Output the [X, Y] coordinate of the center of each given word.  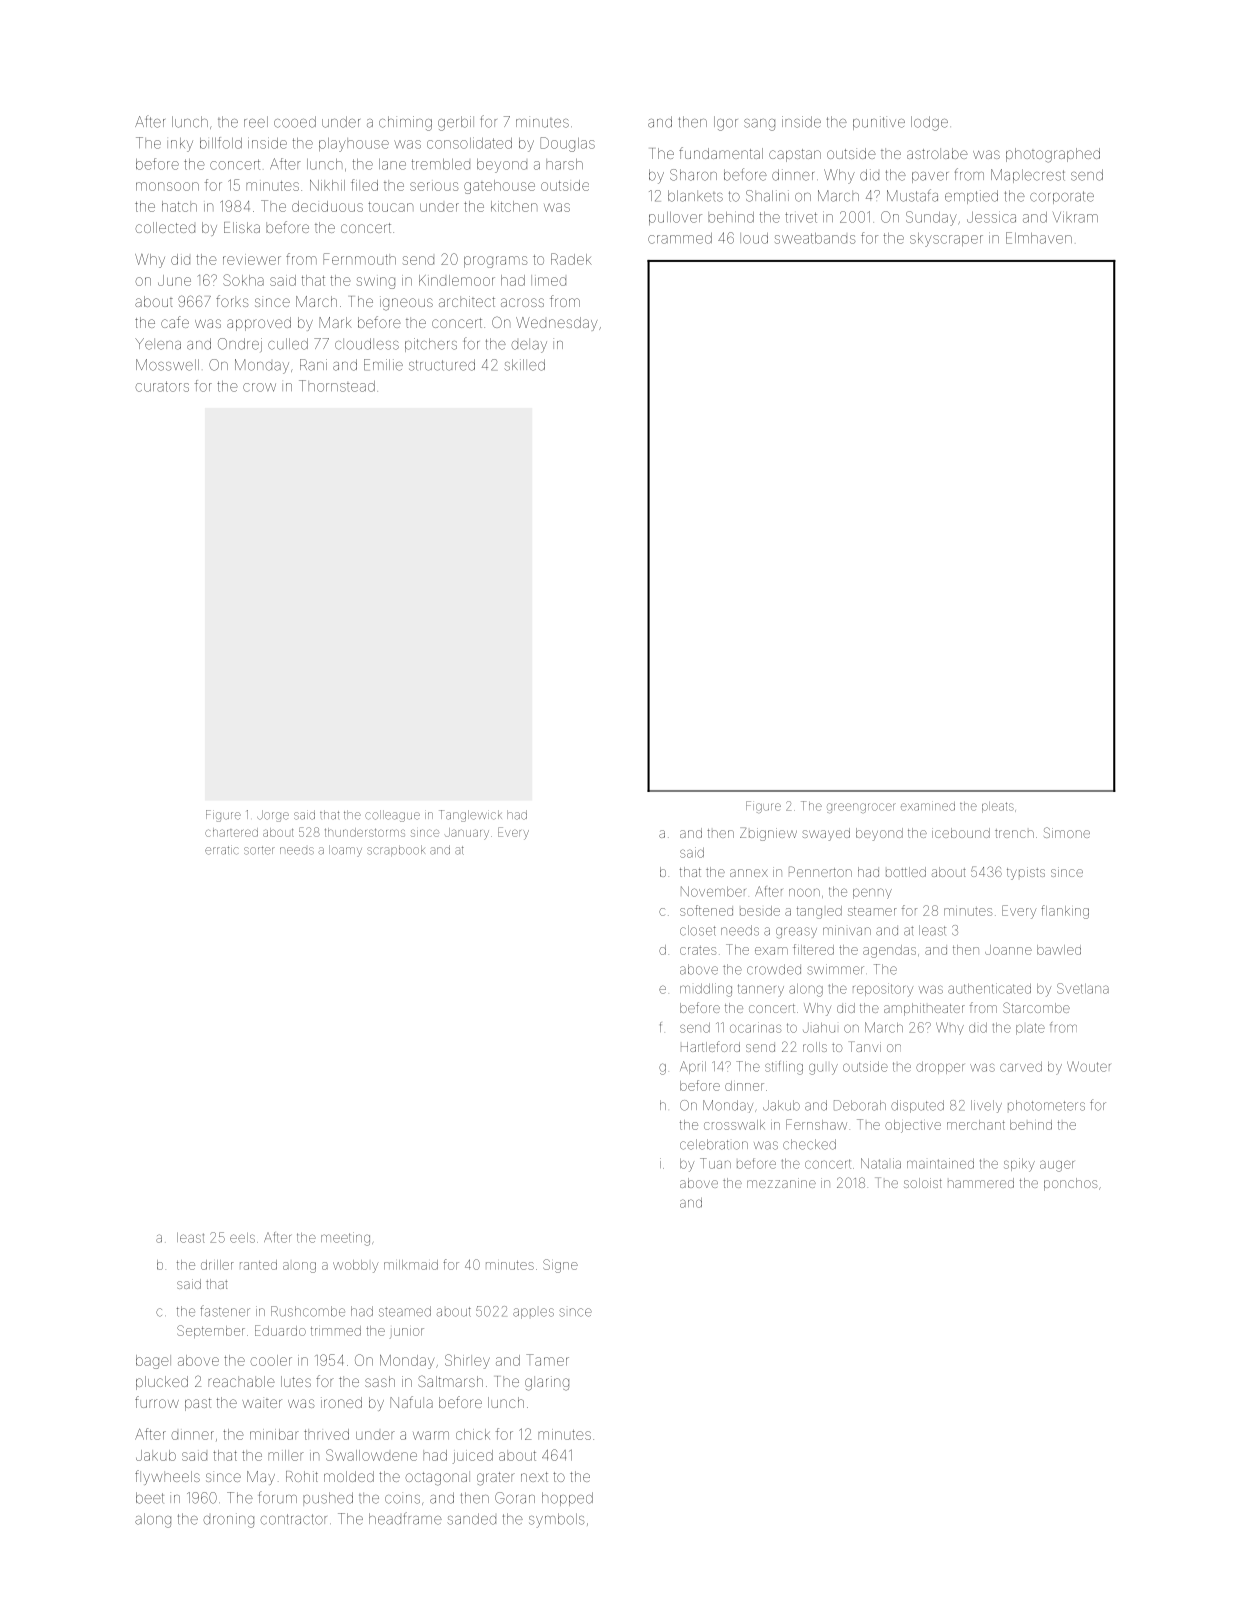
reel [256, 122]
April [693, 1067]
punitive [879, 123]
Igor [726, 123]
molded [349, 1476]
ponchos [1070, 1184]
